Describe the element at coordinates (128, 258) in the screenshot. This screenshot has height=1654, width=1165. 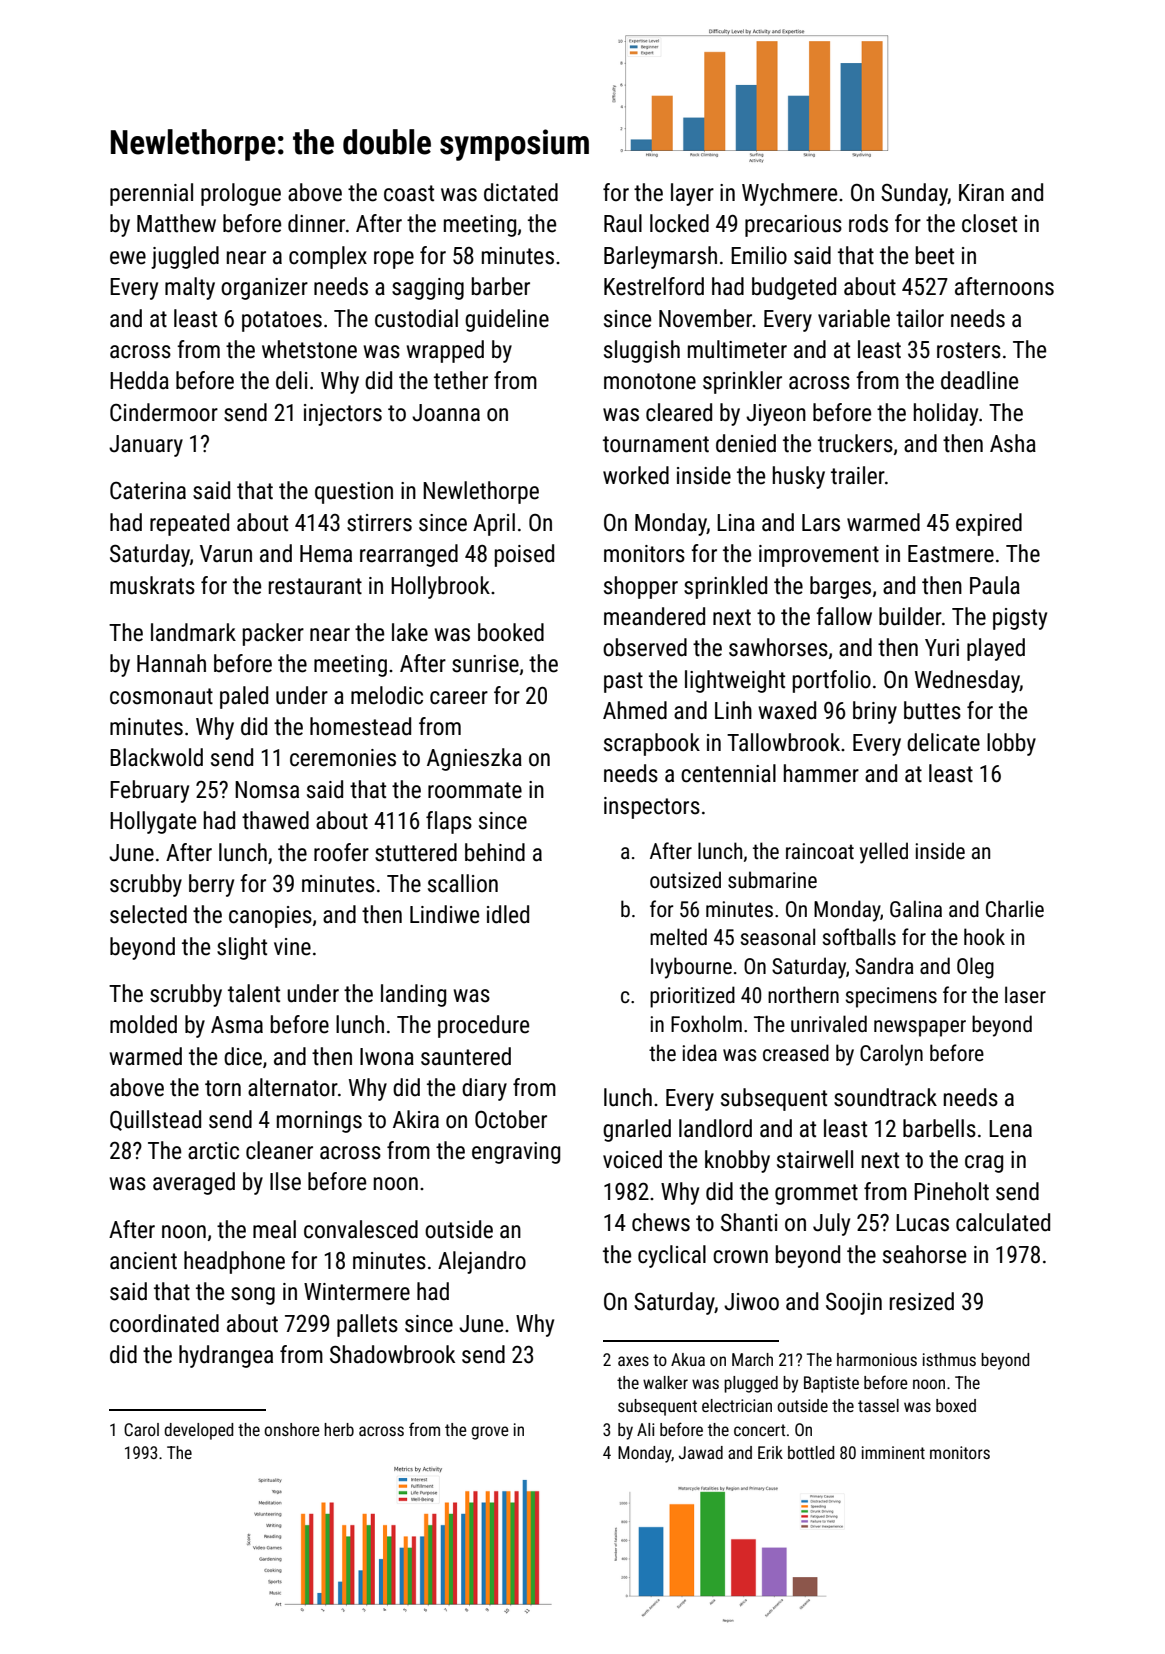
I see `ewe` at that location.
